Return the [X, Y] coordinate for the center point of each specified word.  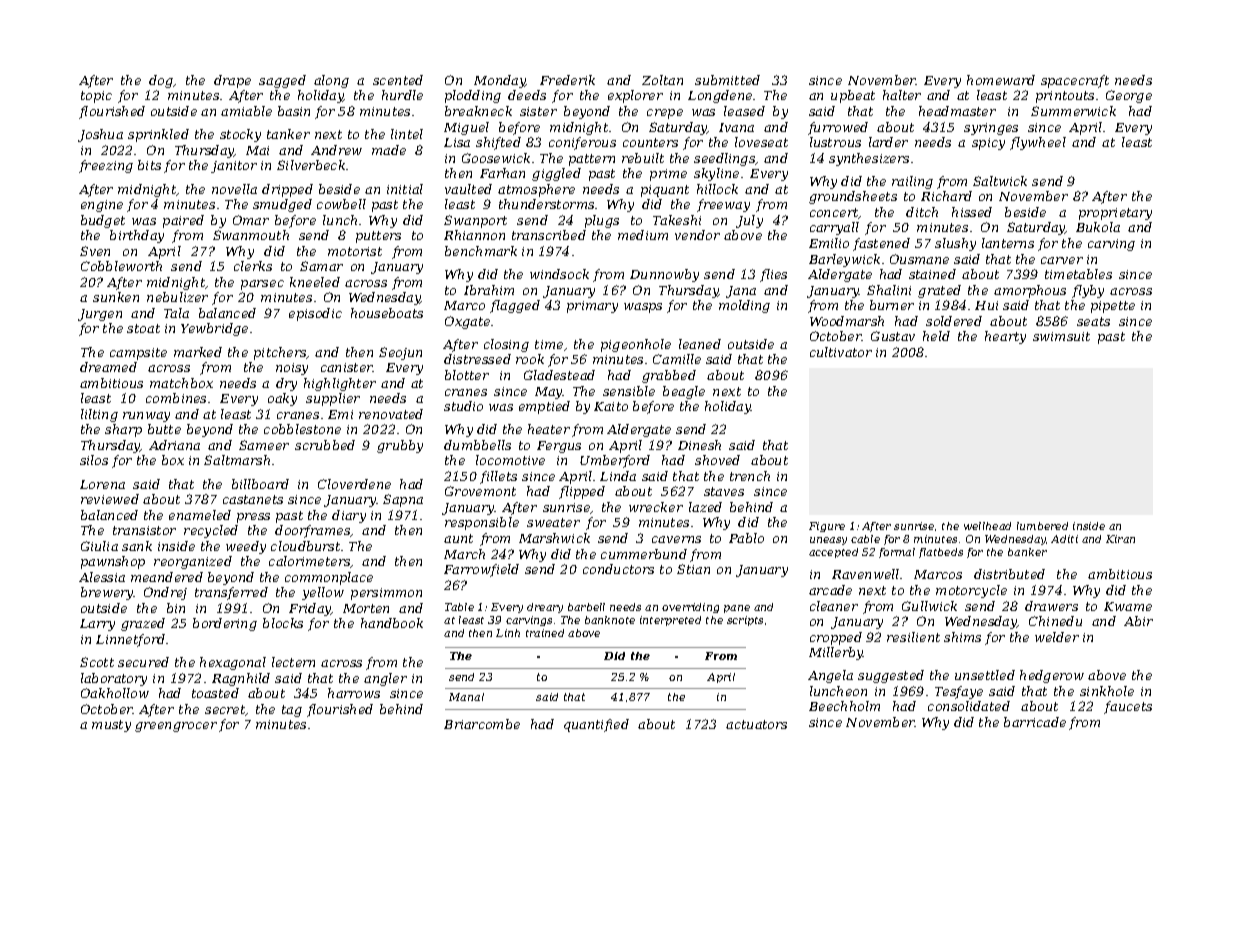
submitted [727, 80]
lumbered [1042, 526]
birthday [137, 236]
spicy [988, 144]
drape [232, 81]
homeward [1001, 80]
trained [545, 633]
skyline [716, 174]
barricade [1035, 722]
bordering [225, 624]
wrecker [656, 507]
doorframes [313, 531]
